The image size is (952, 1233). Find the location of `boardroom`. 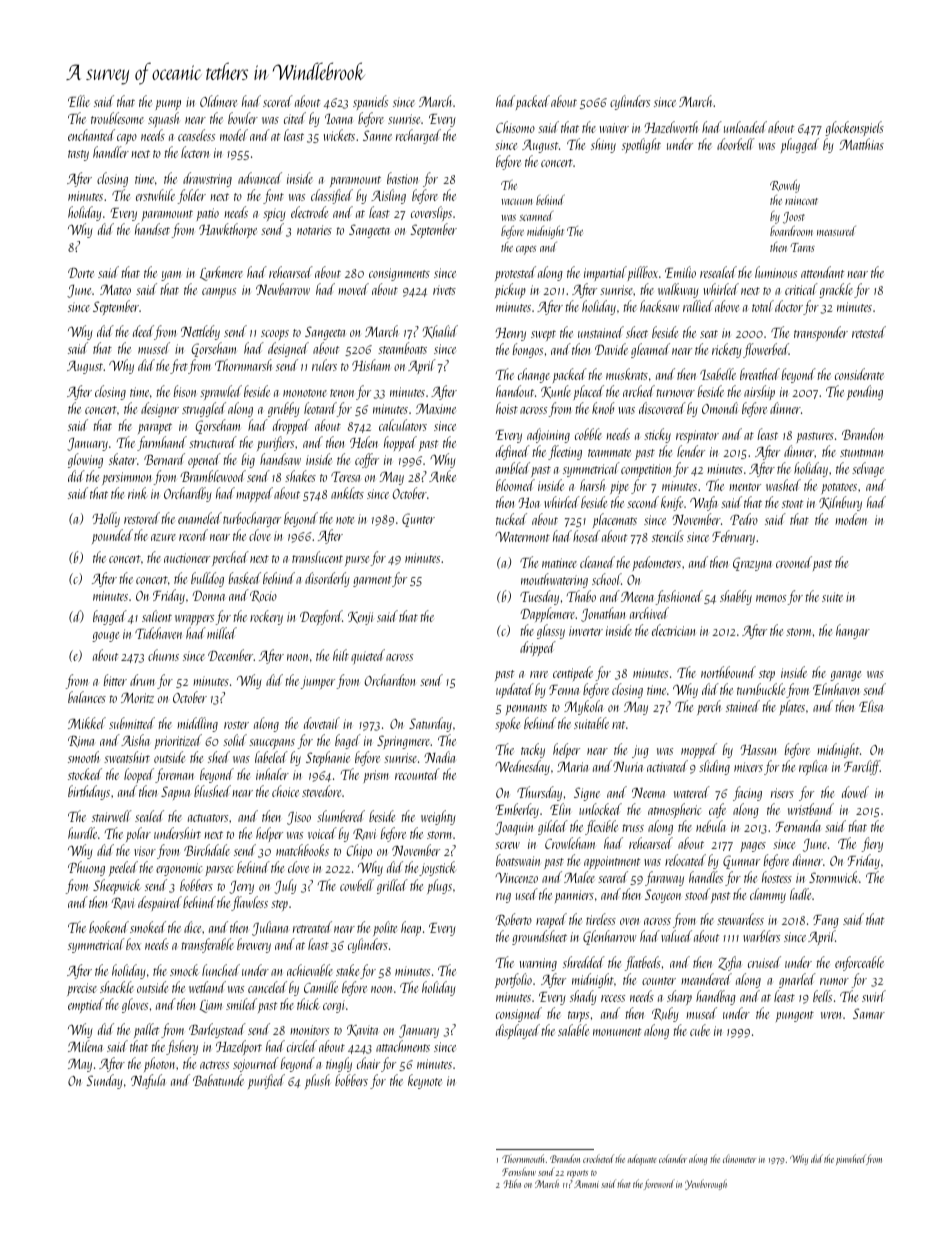

boardroom is located at coordinates (791, 230).
